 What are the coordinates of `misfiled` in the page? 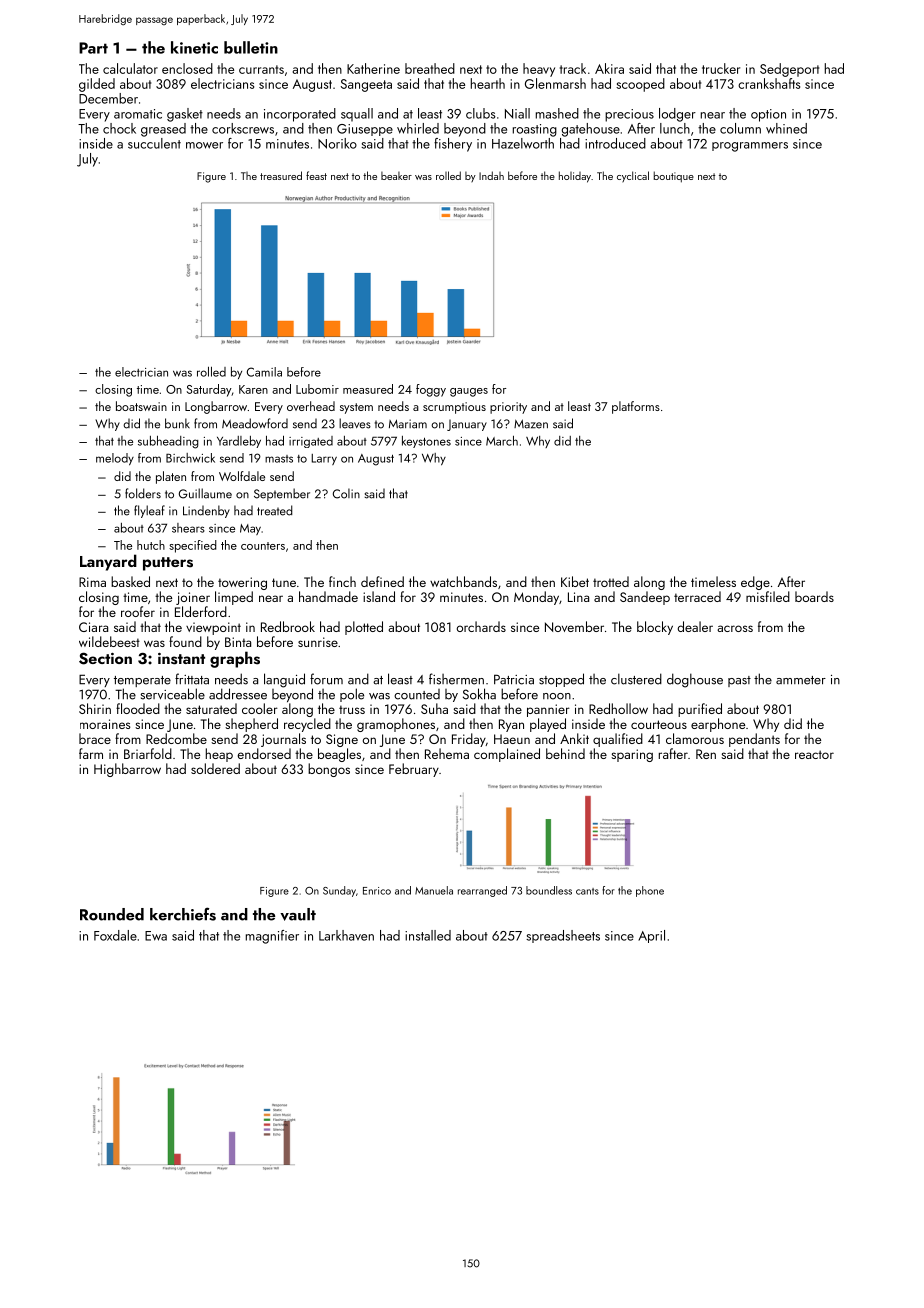 It's located at (768, 596).
